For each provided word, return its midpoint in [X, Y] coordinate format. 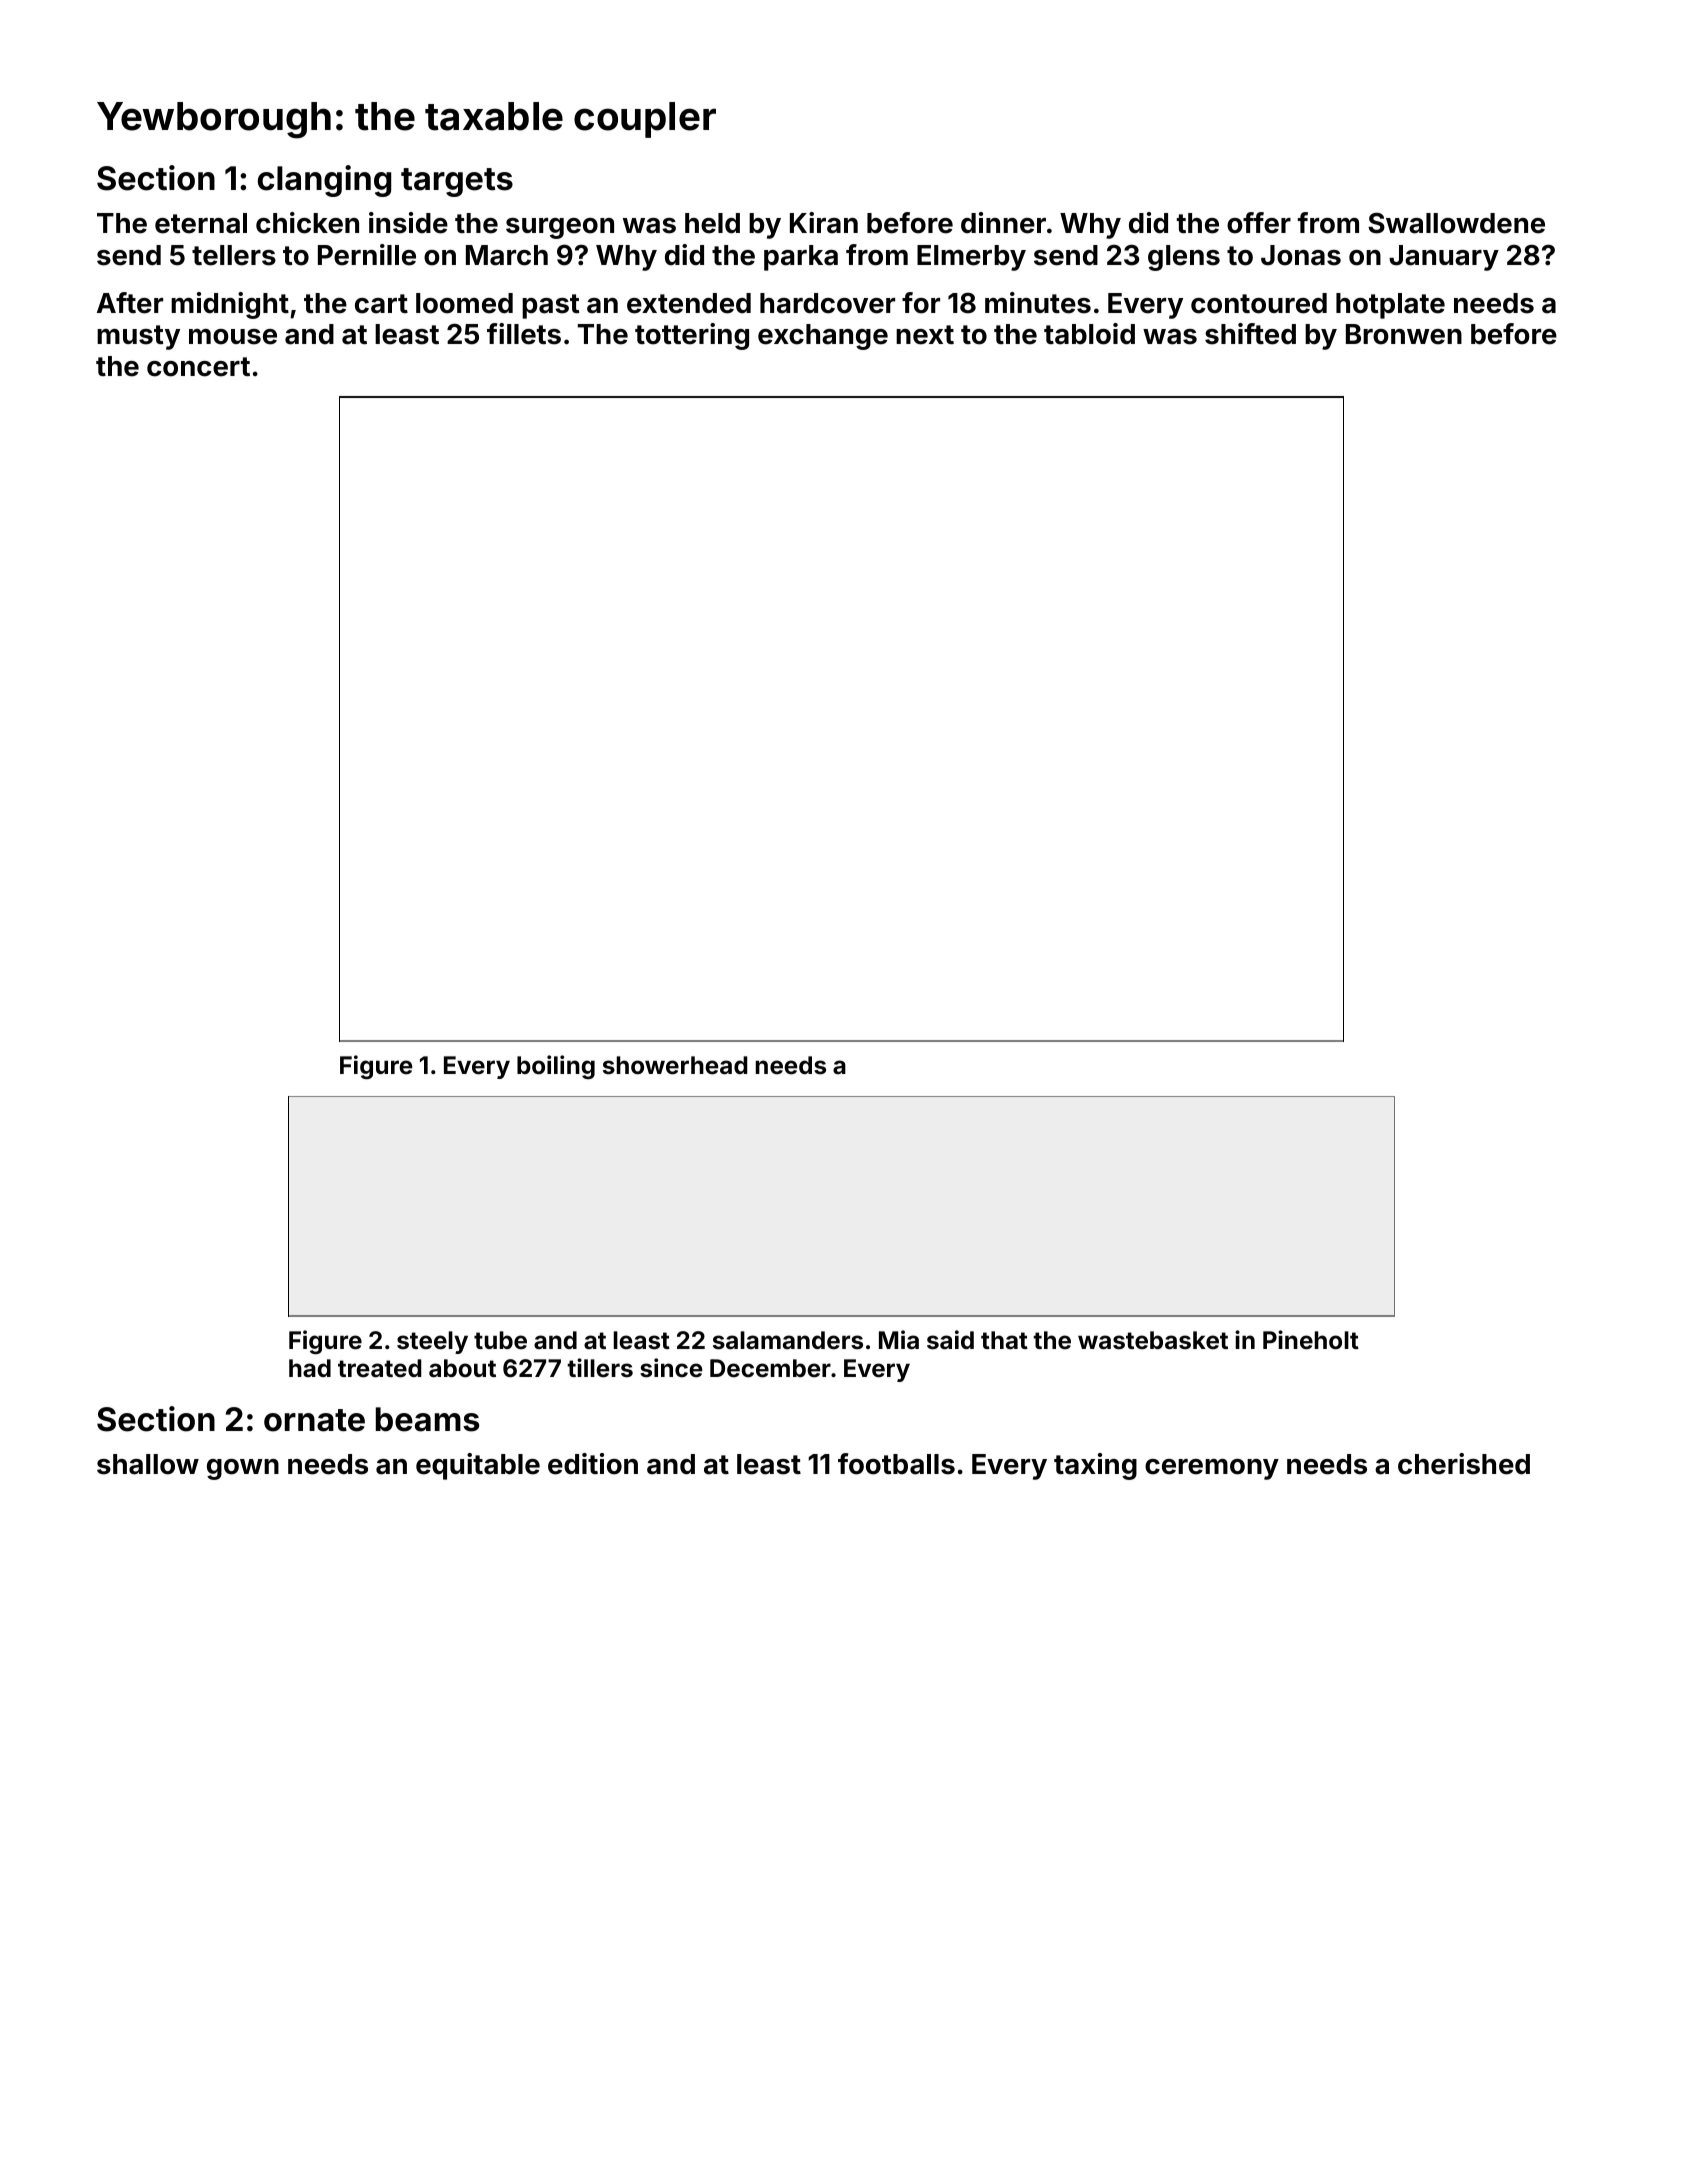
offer [1259, 223]
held [712, 223]
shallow [148, 1464]
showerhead [675, 1065]
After [130, 303]
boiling [556, 1067]
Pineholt [1311, 1340]
